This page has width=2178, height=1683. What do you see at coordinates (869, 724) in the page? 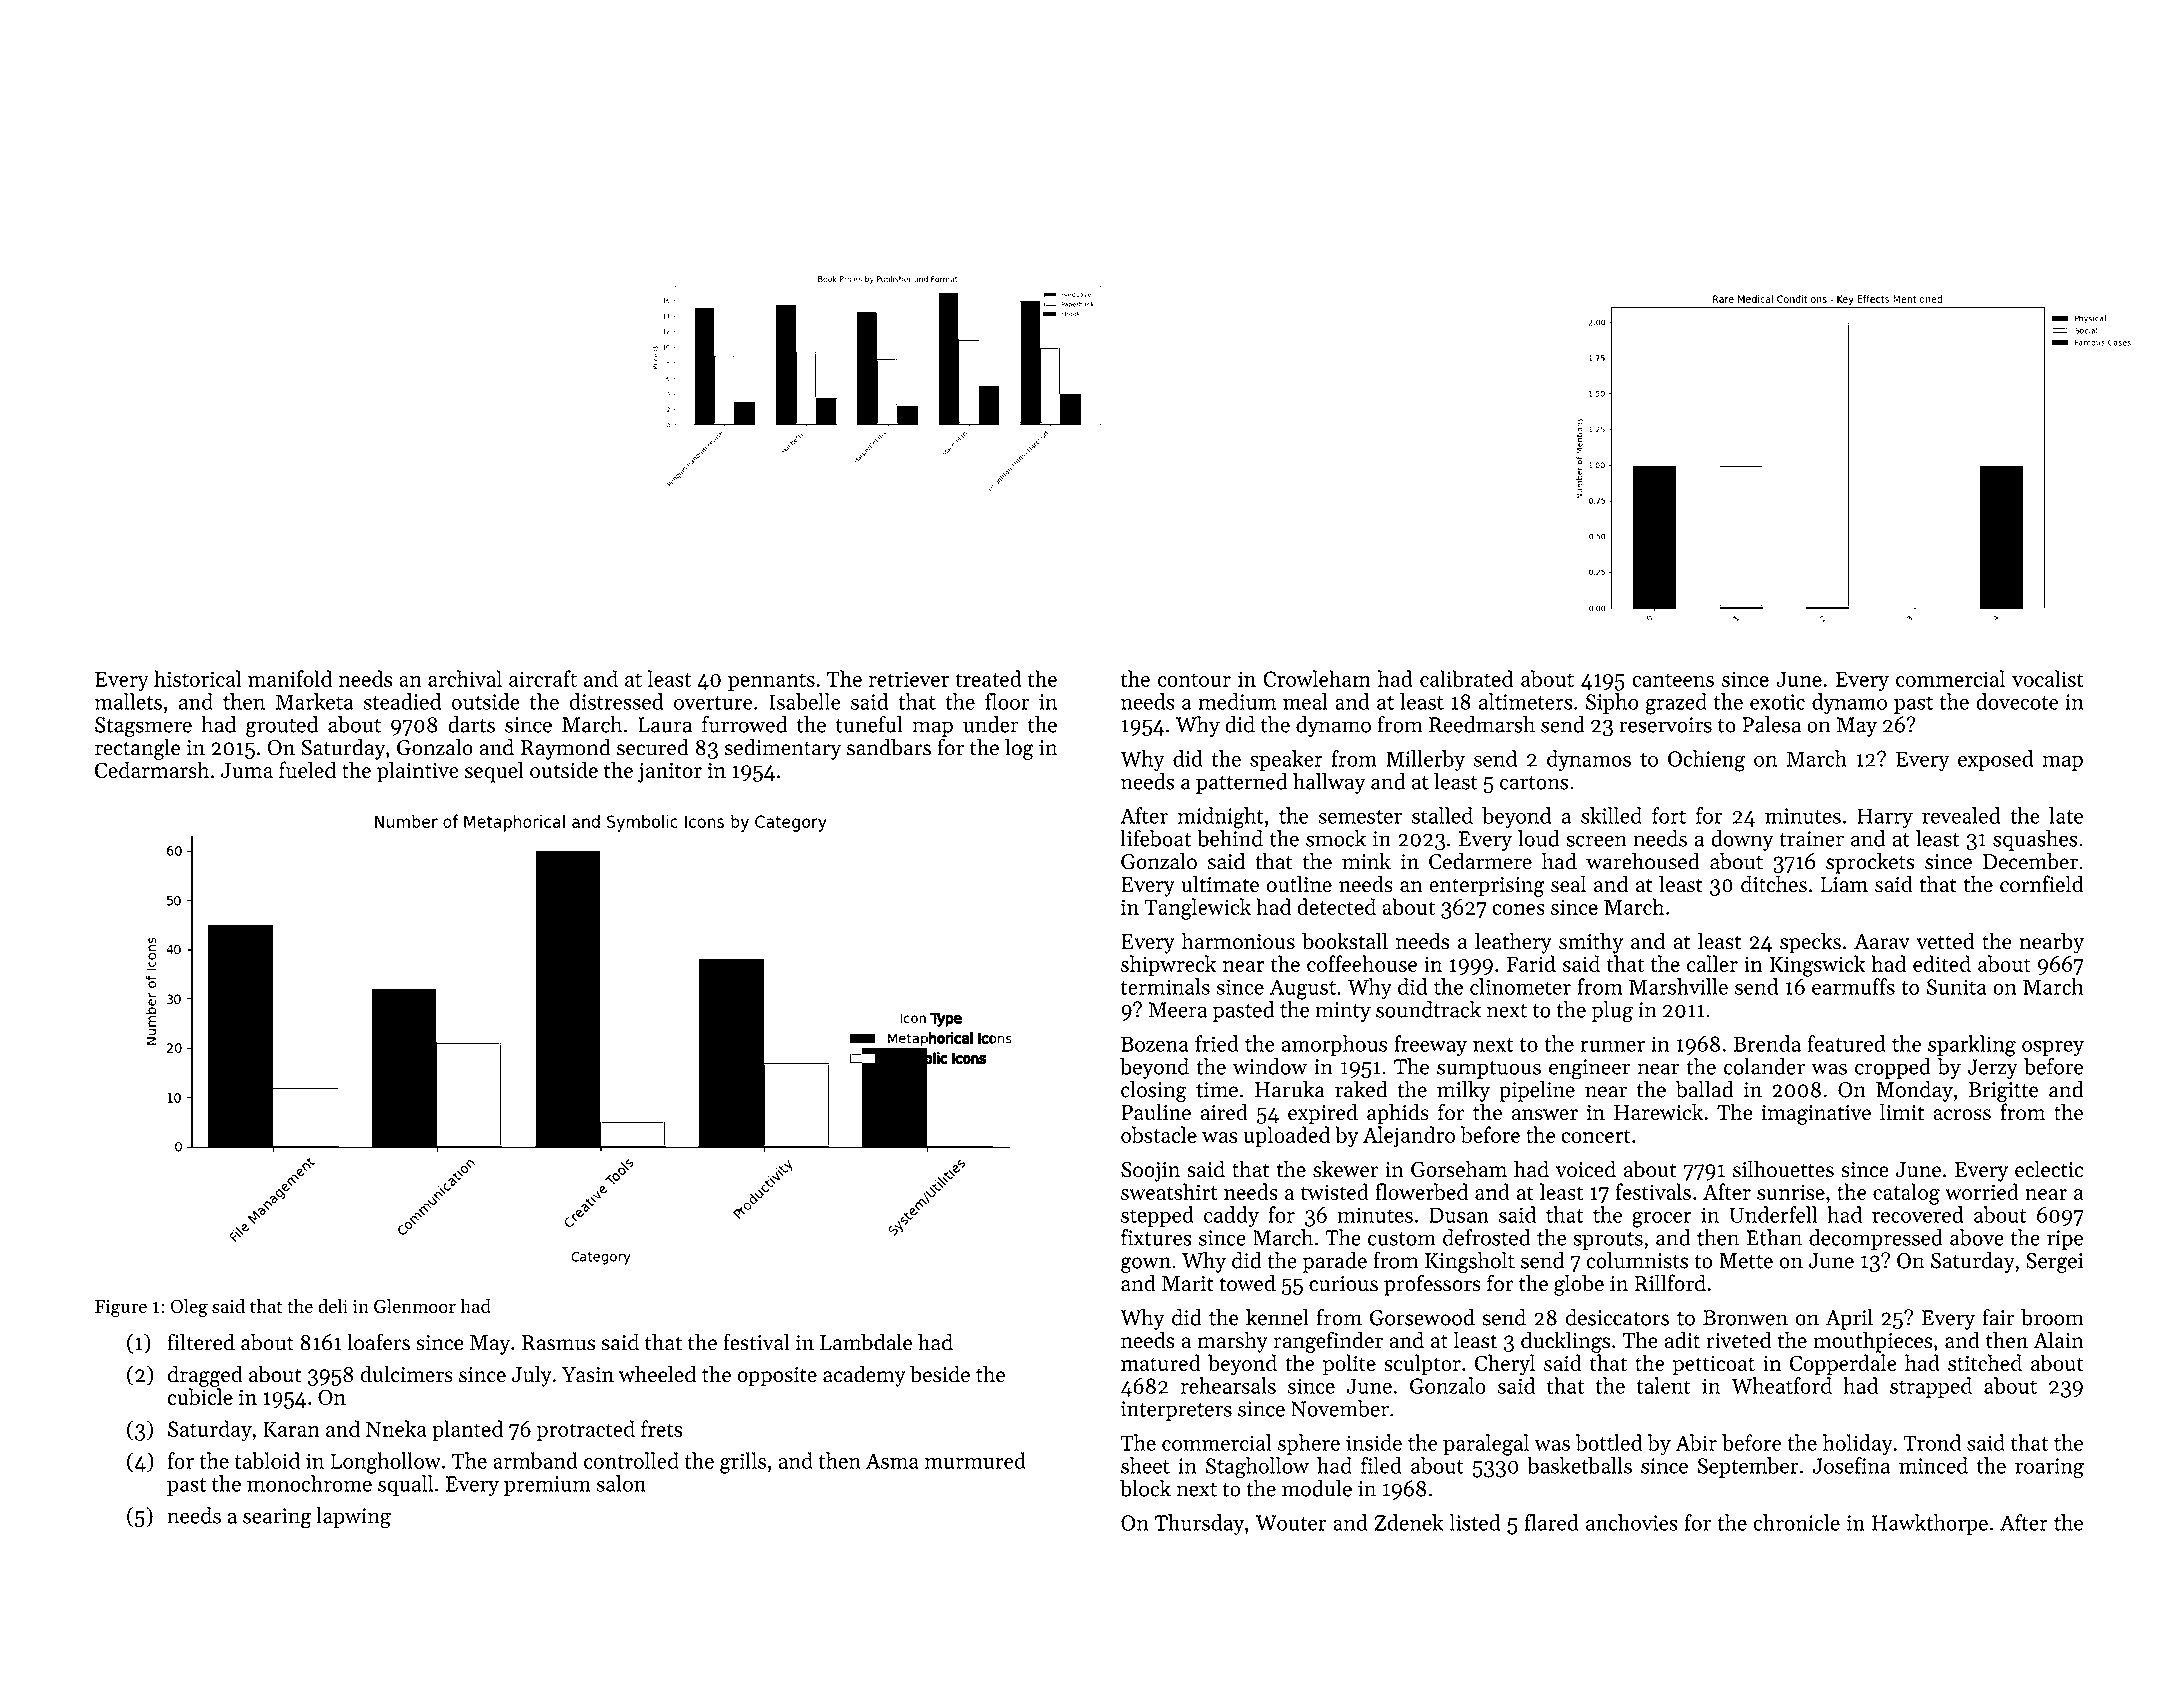
I see `tuneful` at bounding box center [869, 724].
